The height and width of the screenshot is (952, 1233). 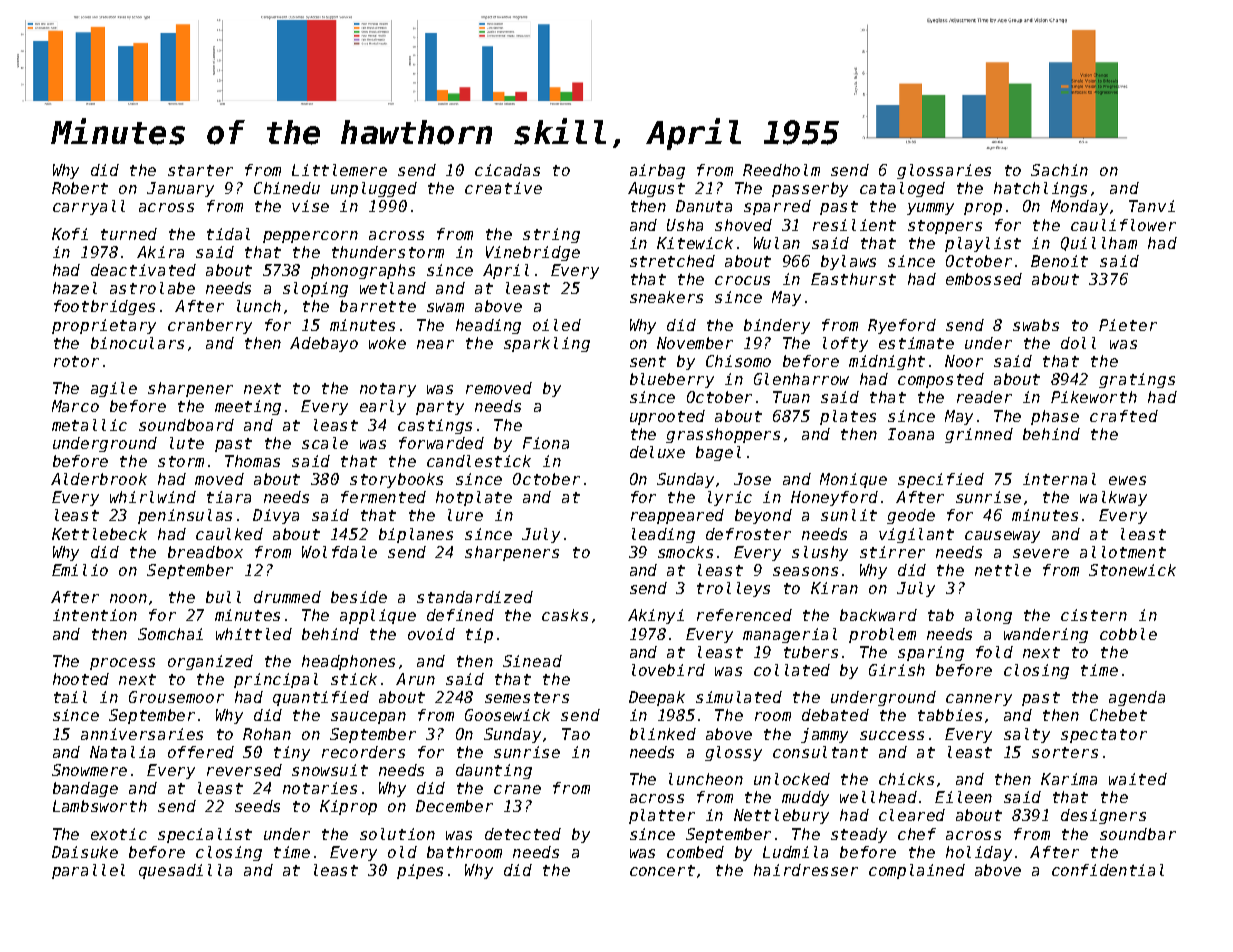 What do you see at coordinates (1002, 537) in the screenshot?
I see `causeway` at bounding box center [1002, 537].
